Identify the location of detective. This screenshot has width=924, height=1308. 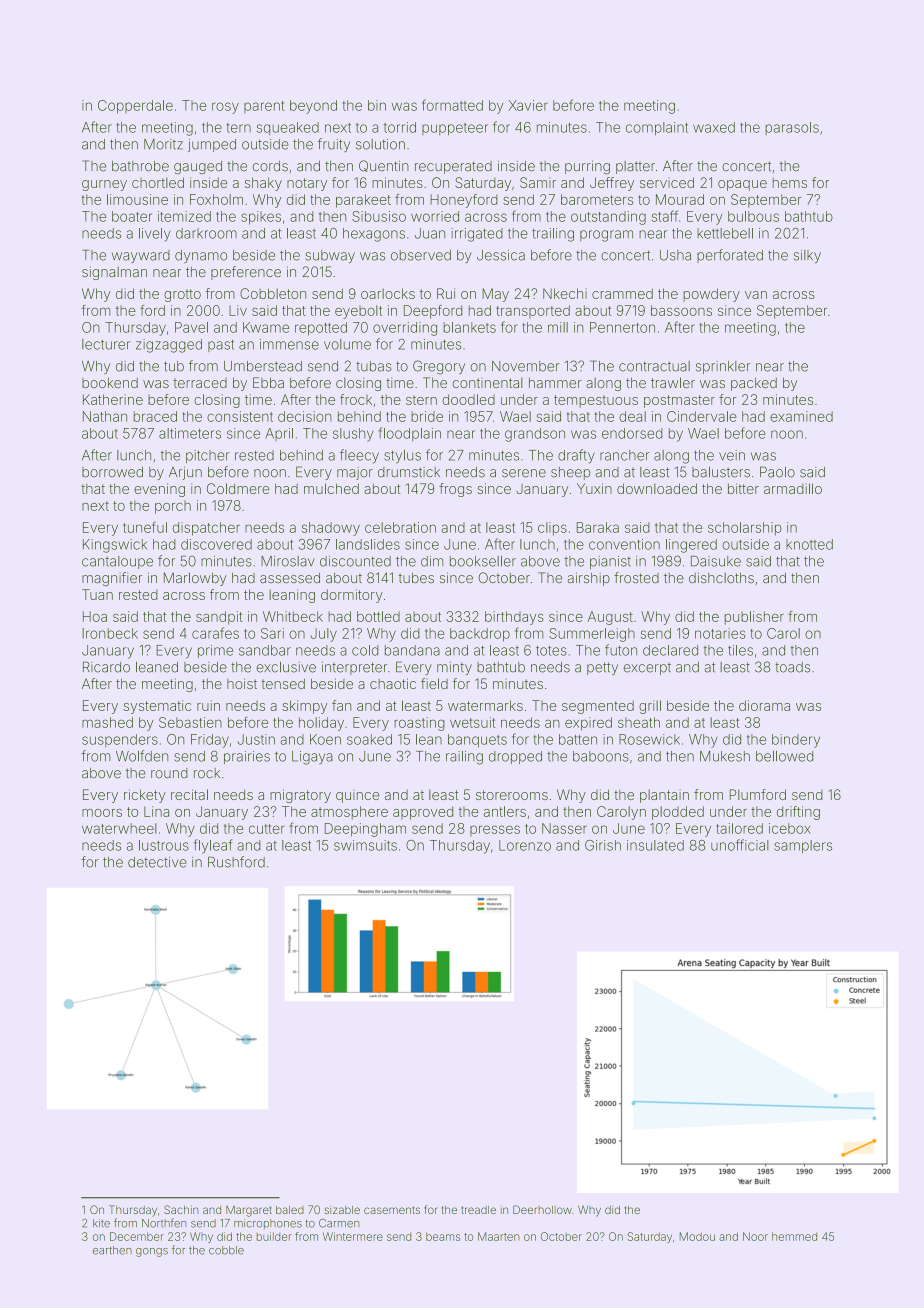
(157, 862).
